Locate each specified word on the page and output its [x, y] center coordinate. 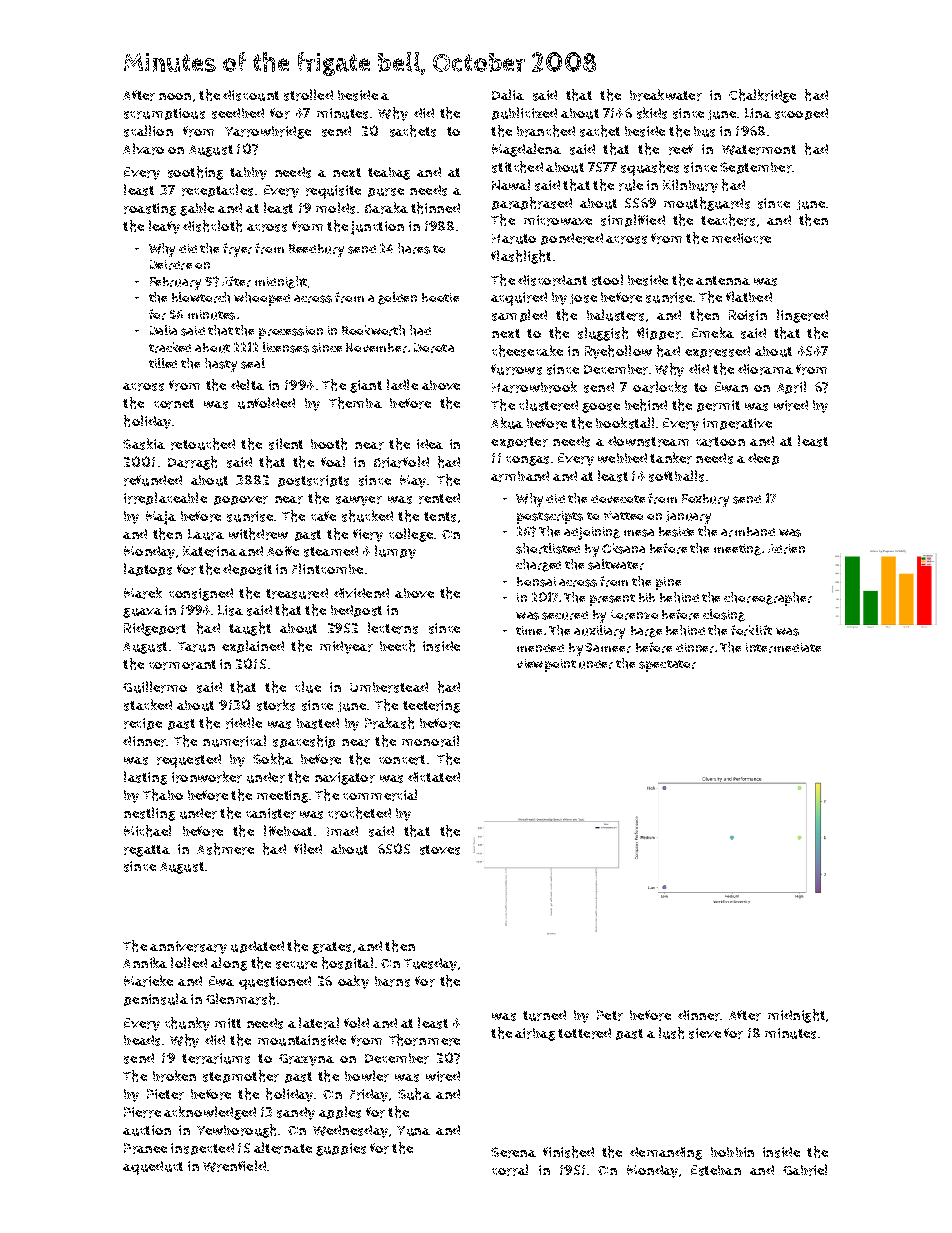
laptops [148, 569]
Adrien [786, 549]
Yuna [413, 1131]
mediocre [741, 238]
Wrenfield [234, 1166]
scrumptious [164, 114]
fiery [368, 535]
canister [271, 813]
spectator [667, 666]
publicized [524, 113]
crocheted [359, 813]
